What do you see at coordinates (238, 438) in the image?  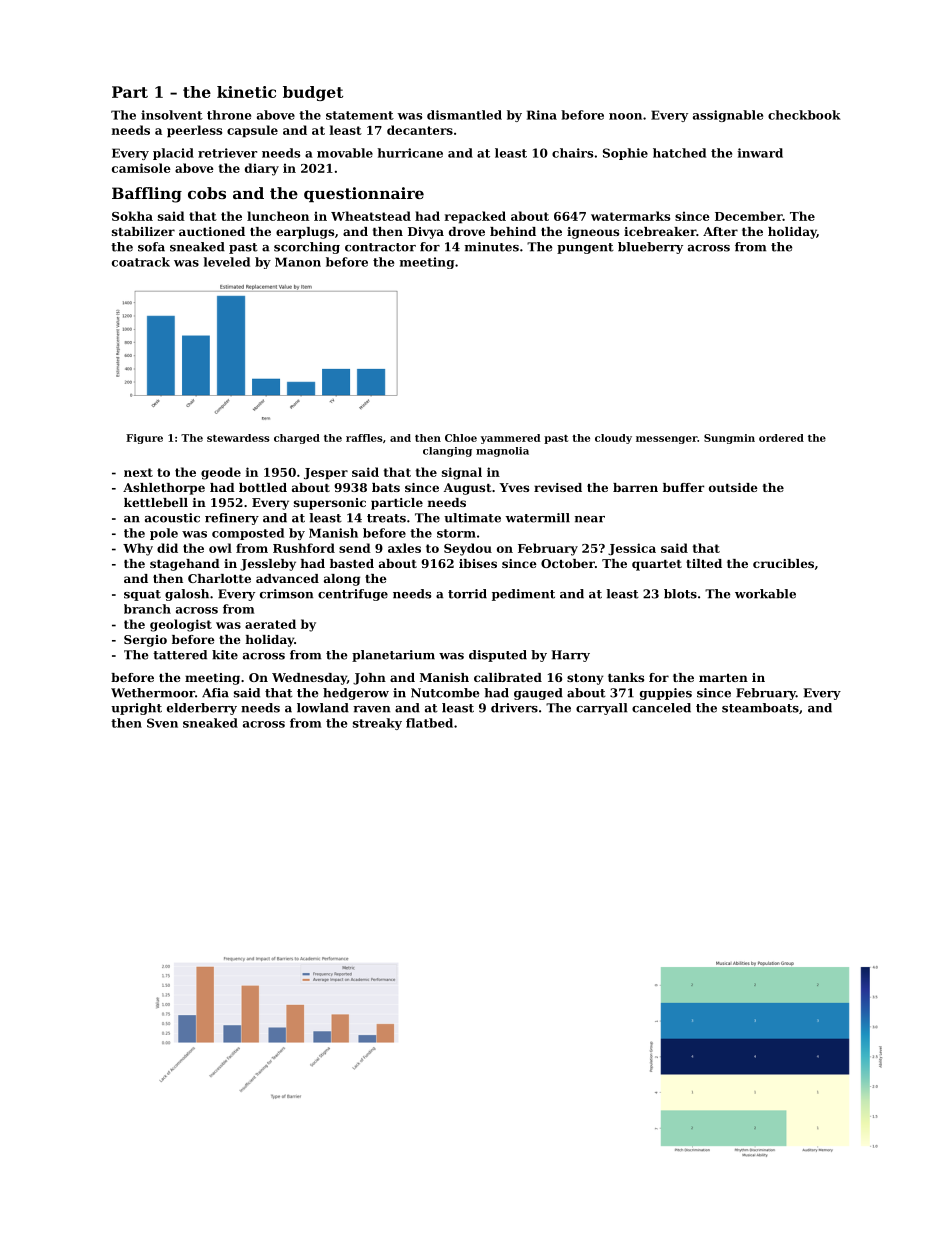 I see `stewardess` at bounding box center [238, 438].
